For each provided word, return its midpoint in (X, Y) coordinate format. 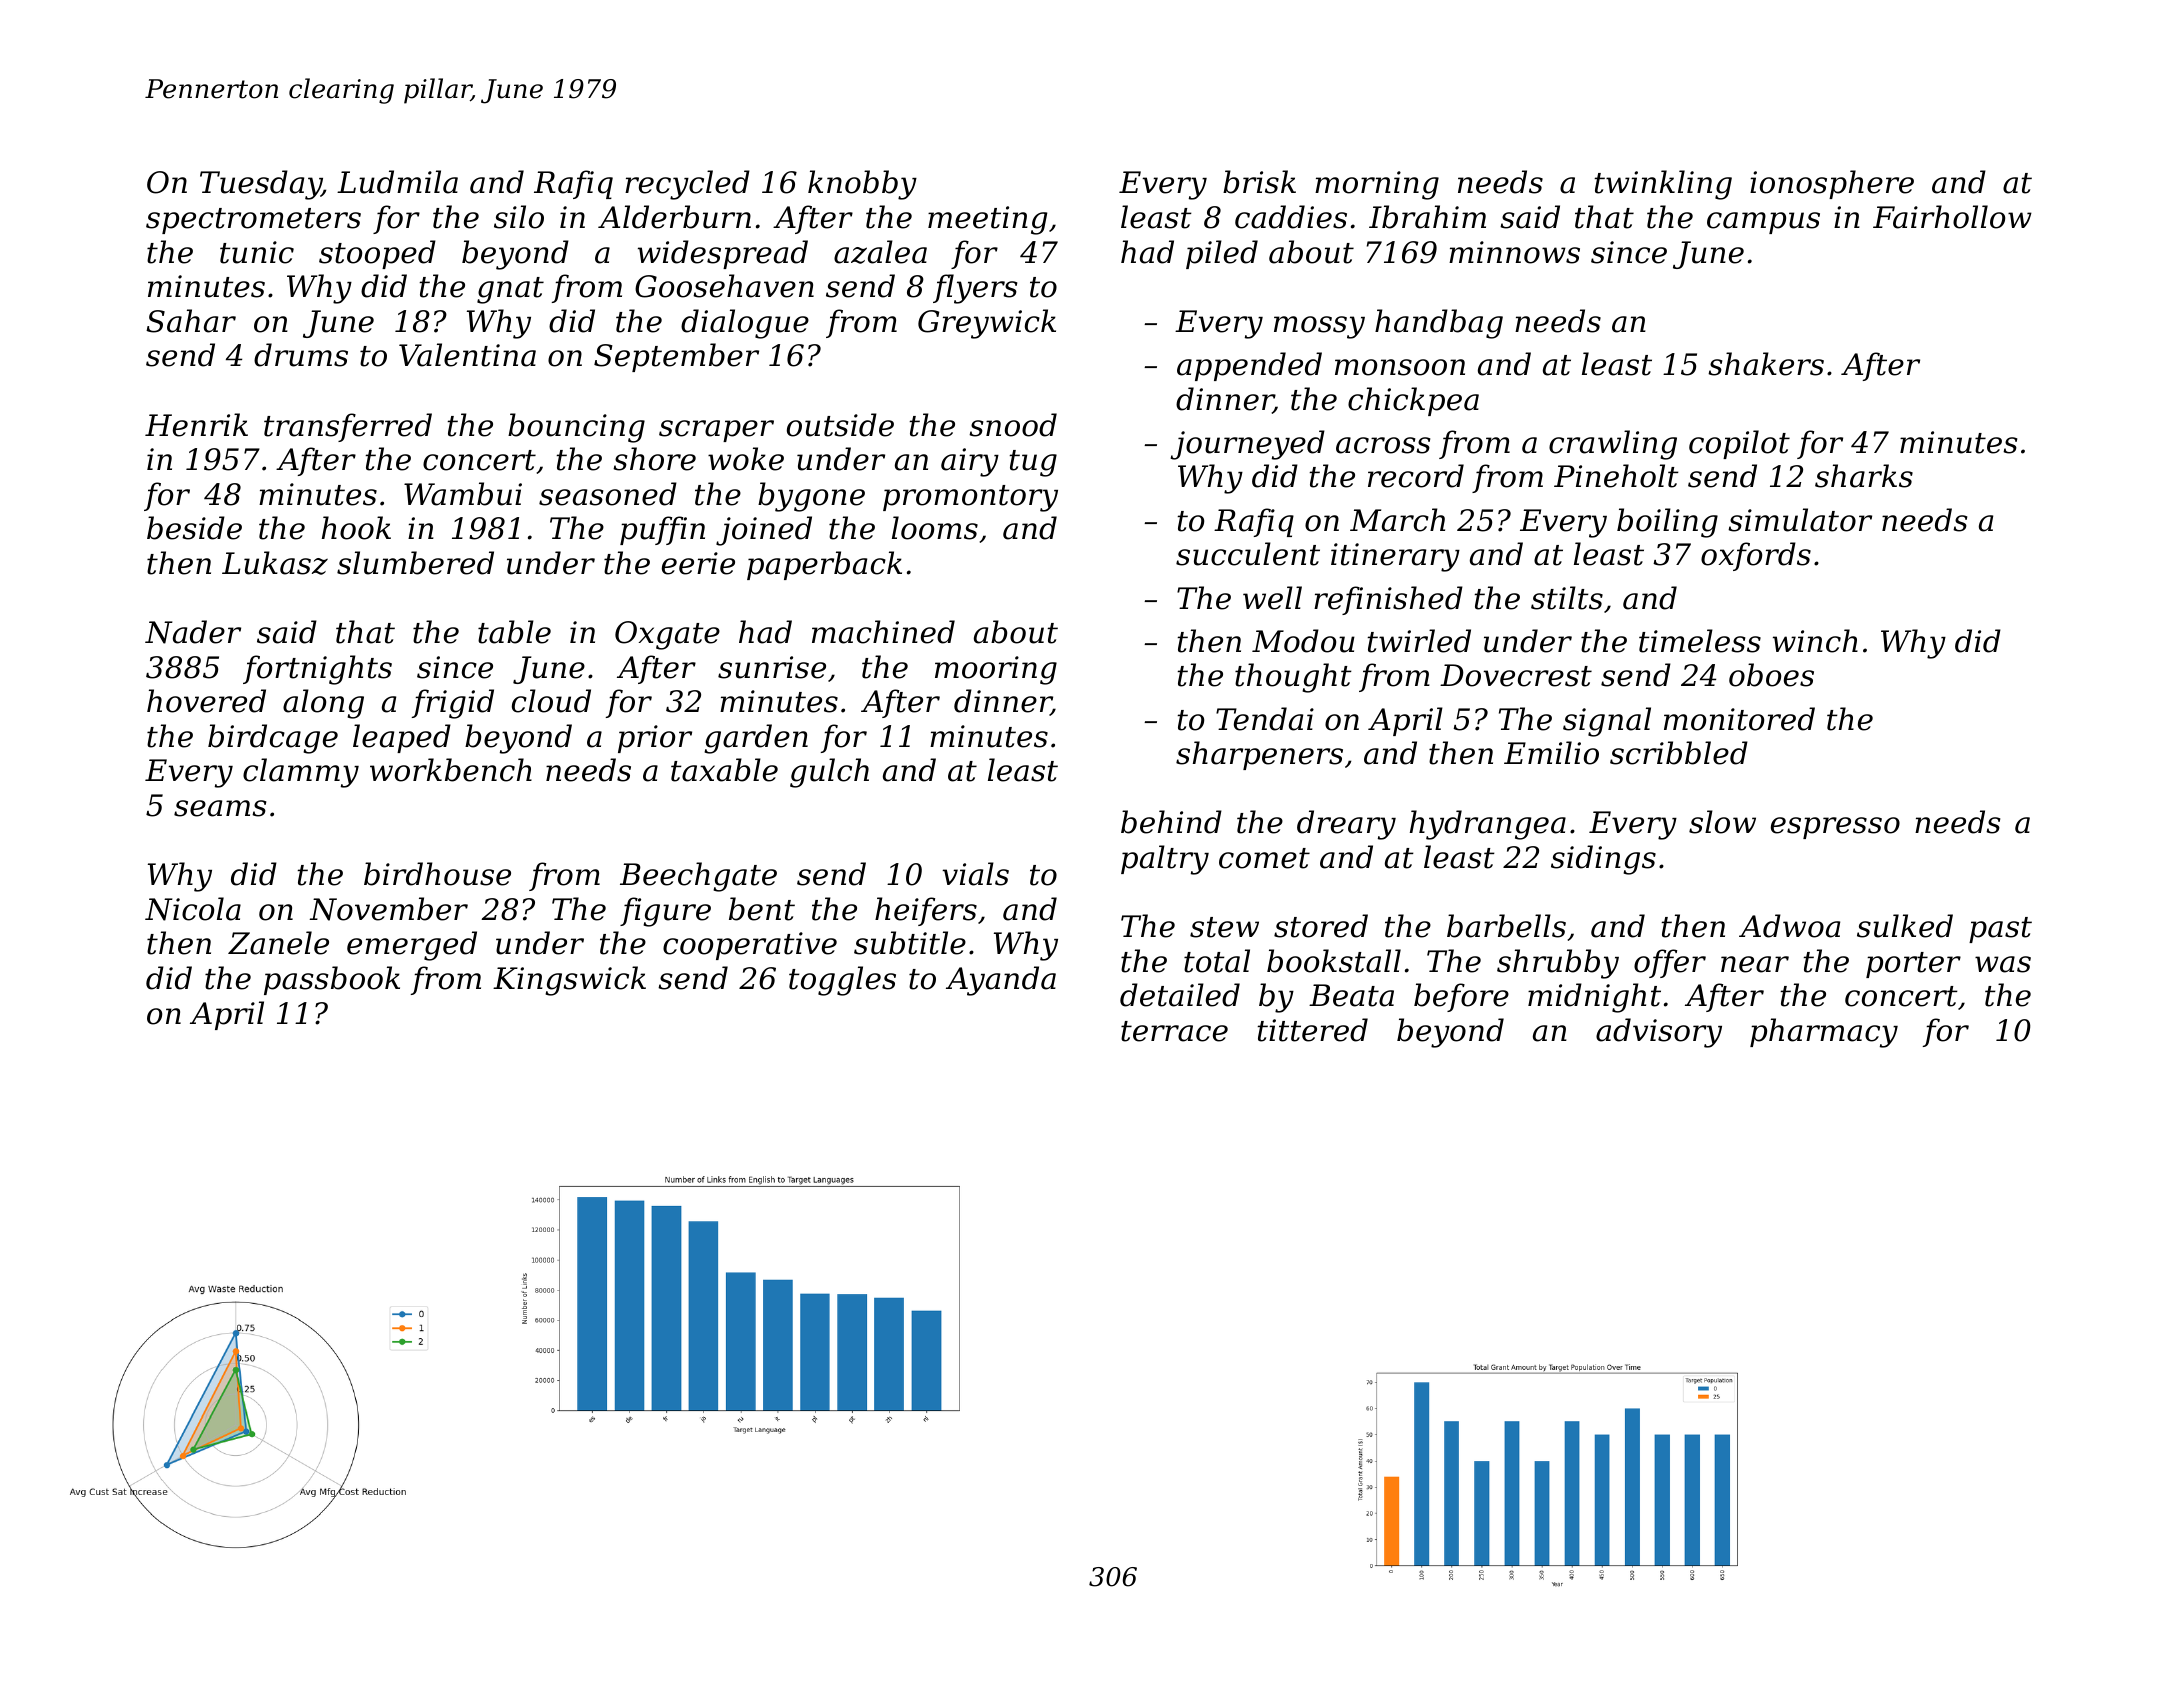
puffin (662, 530)
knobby (862, 185)
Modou (1303, 641)
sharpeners (1259, 755)
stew (1224, 927)
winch (1815, 641)
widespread (723, 254)
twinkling (1663, 185)
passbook (332, 980)
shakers (1766, 364)
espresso (1835, 828)
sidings (1603, 860)
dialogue (745, 324)
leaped (402, 738)
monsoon (1400, 367)
